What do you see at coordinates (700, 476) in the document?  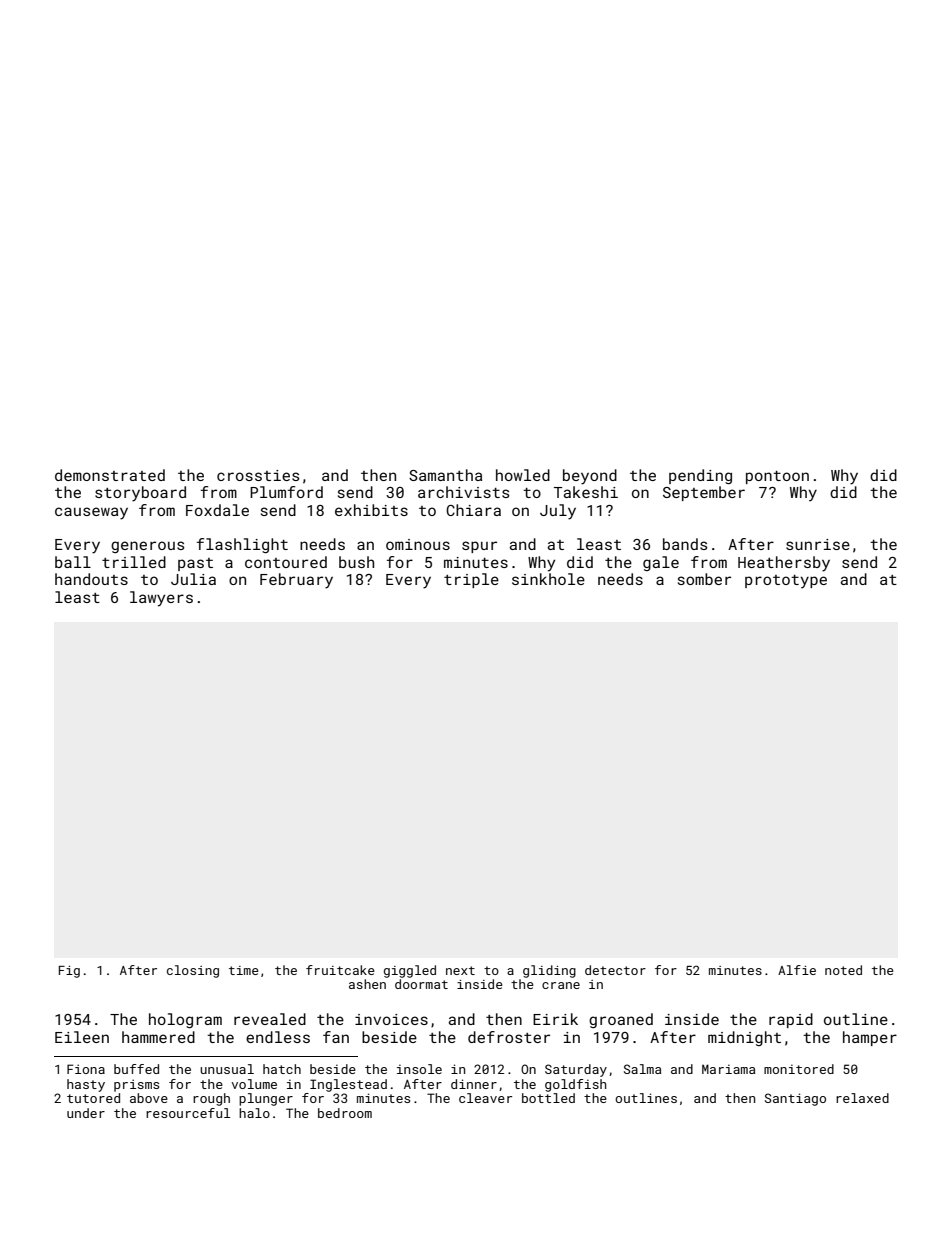 I see `pending` at bounding box center [700, 476].
